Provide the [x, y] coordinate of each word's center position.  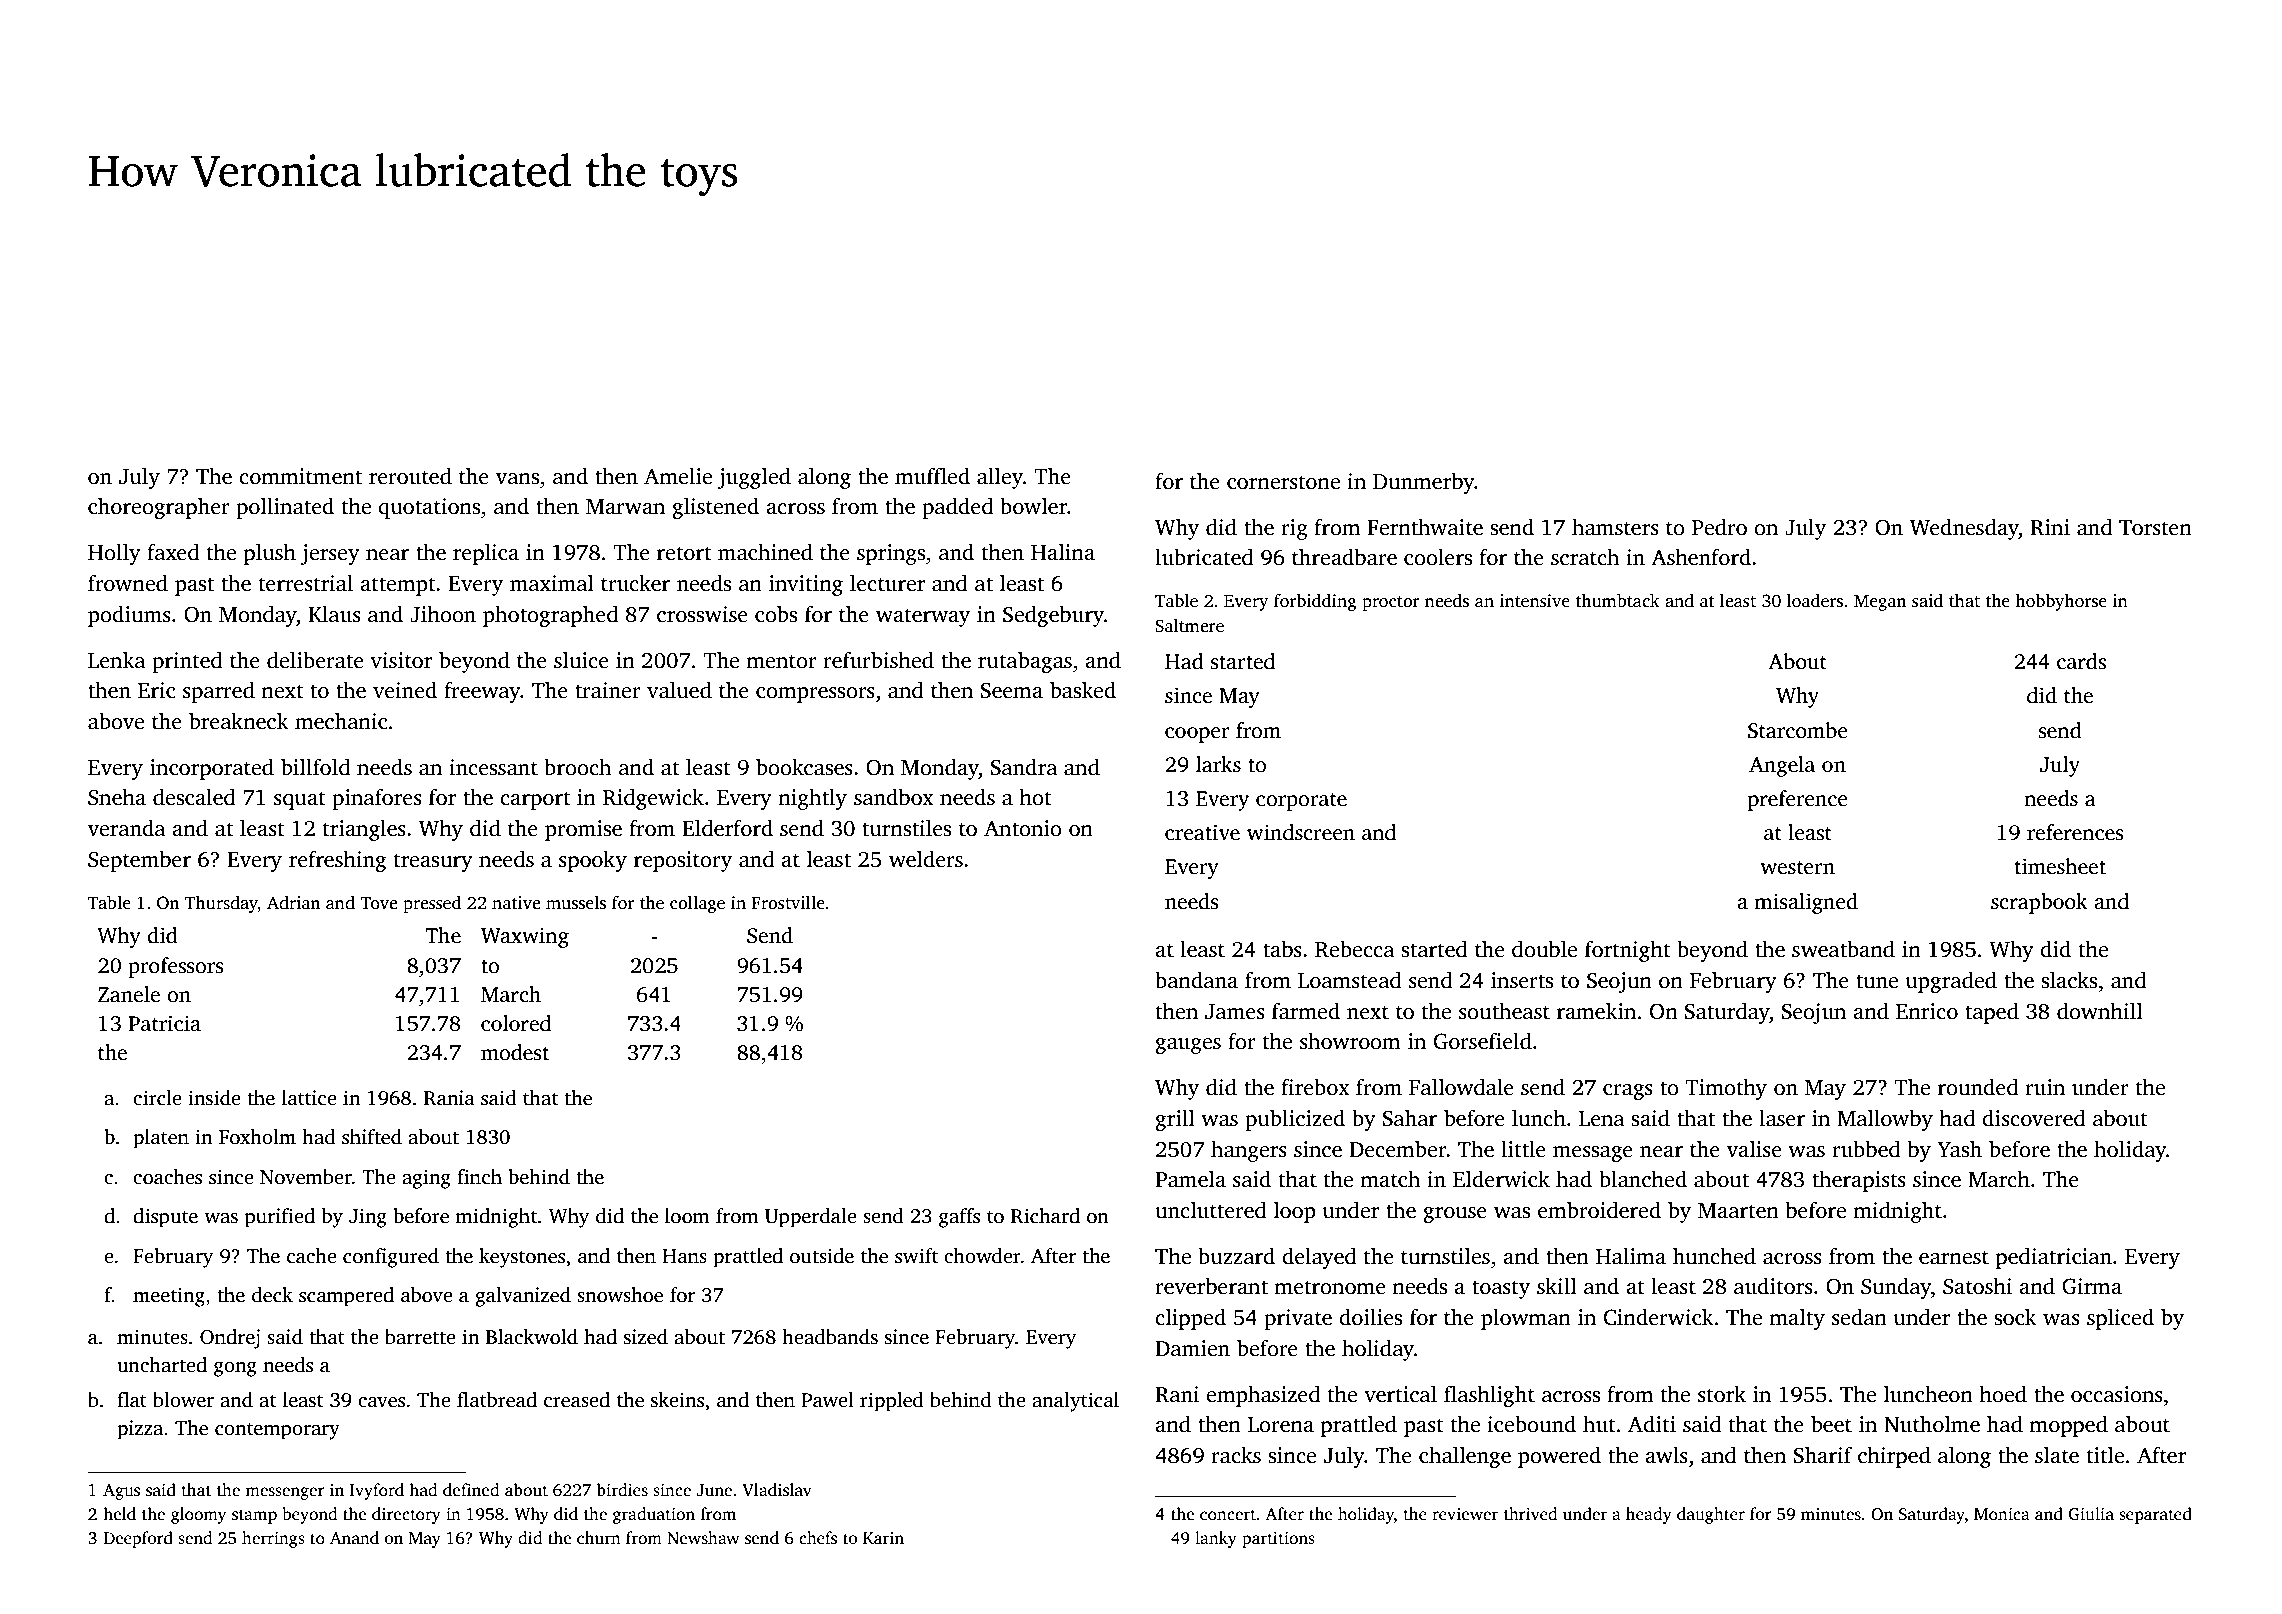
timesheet [2060, 866]
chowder [982, 1256]
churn [599, 1538]
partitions [1278, 1539]
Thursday [221, 904]
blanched [1643, 1179]
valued [679, 690]
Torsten [2155, 528]
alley [1000, 478]
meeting [169, 1297]
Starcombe [1798, 730]
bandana [1196, 980]
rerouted [410, 476]
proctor [1391, 603]
